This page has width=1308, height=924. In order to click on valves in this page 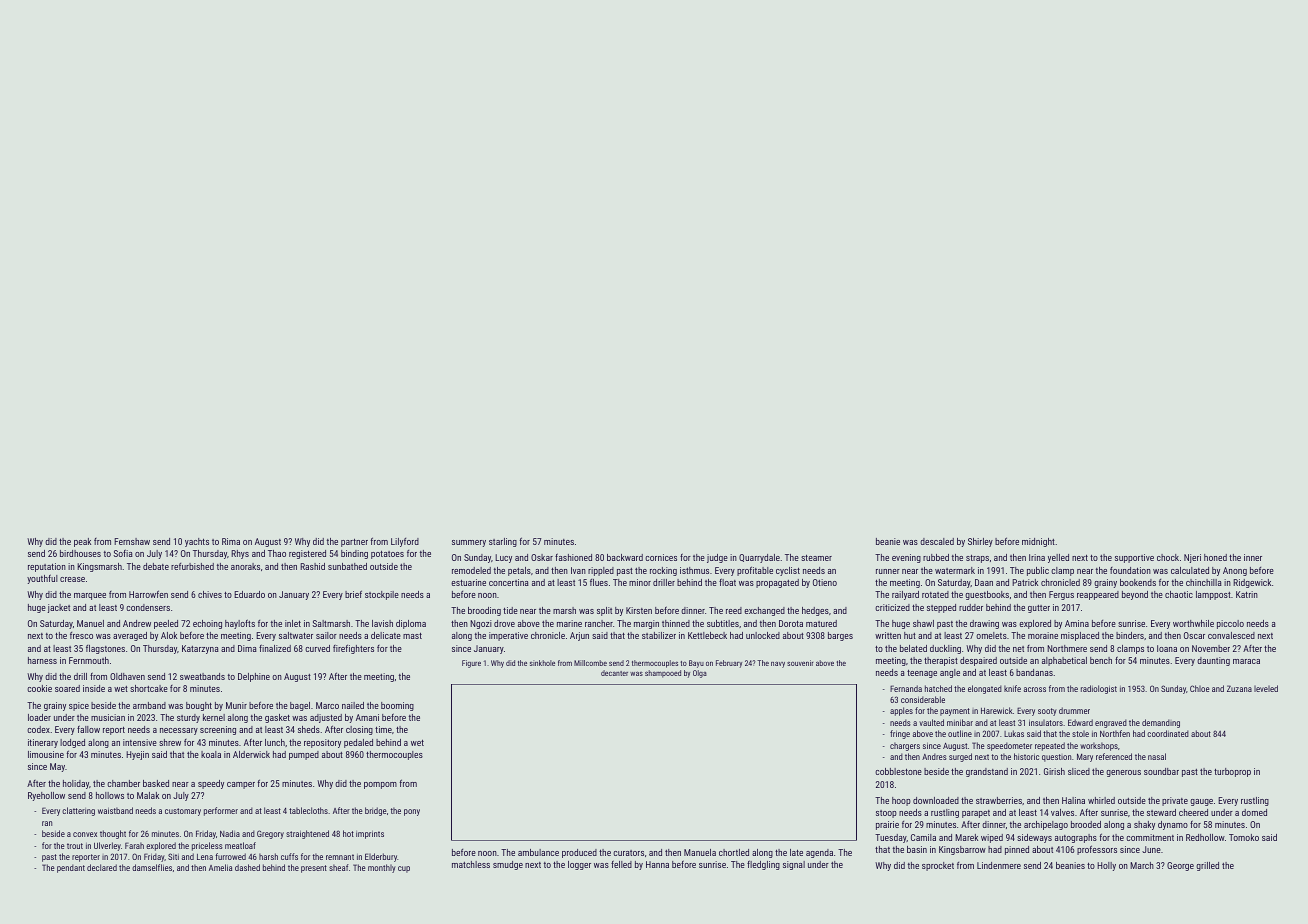, I will do `click(1062, 812)`.
